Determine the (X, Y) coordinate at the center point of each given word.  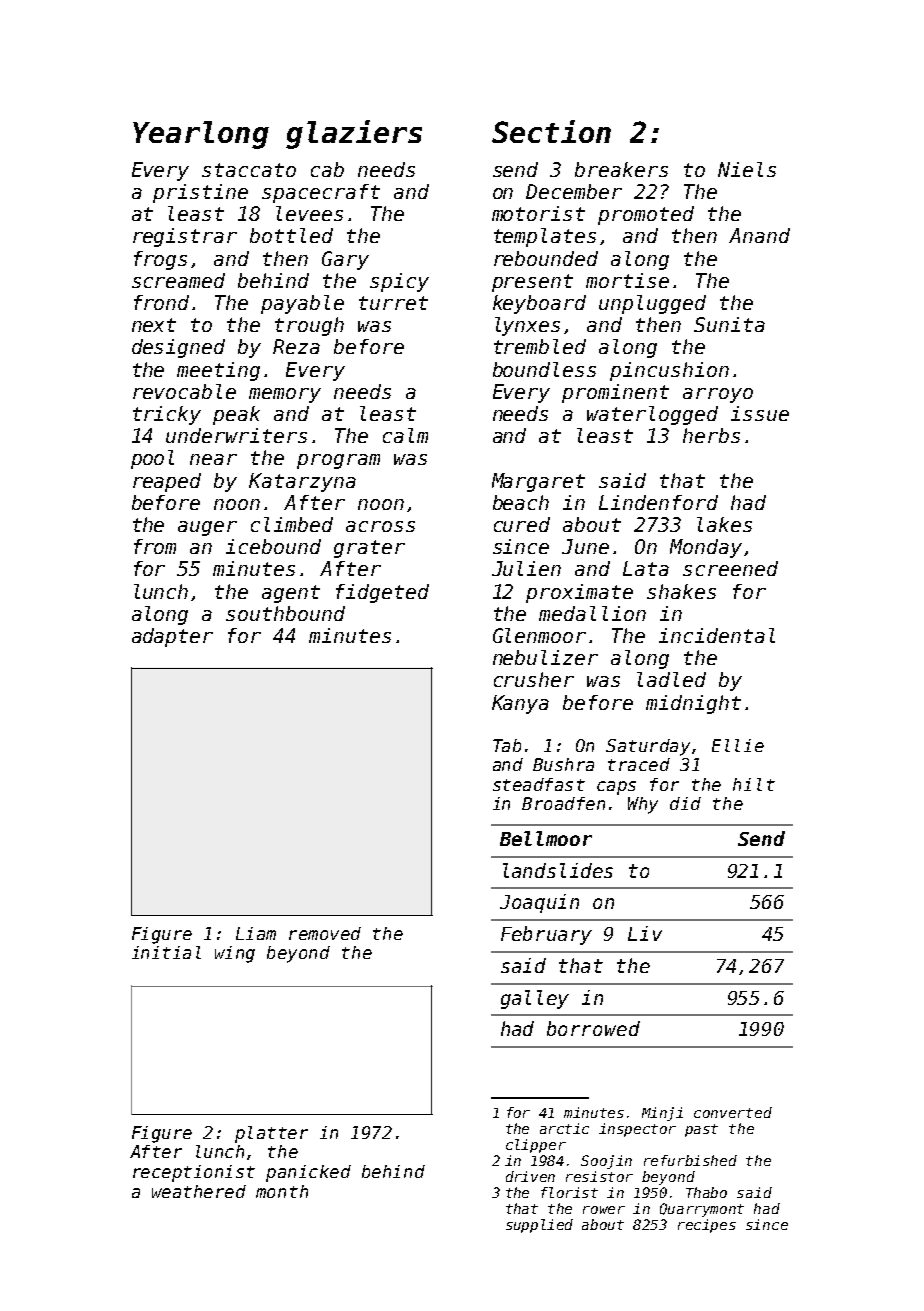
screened (730, 568)
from (155, 546)
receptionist (194, 1173)
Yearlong (201, 135)
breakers (621, 169)
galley (535, 999)
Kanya (520, 704)
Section (551, 131)
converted (733, 1112)
